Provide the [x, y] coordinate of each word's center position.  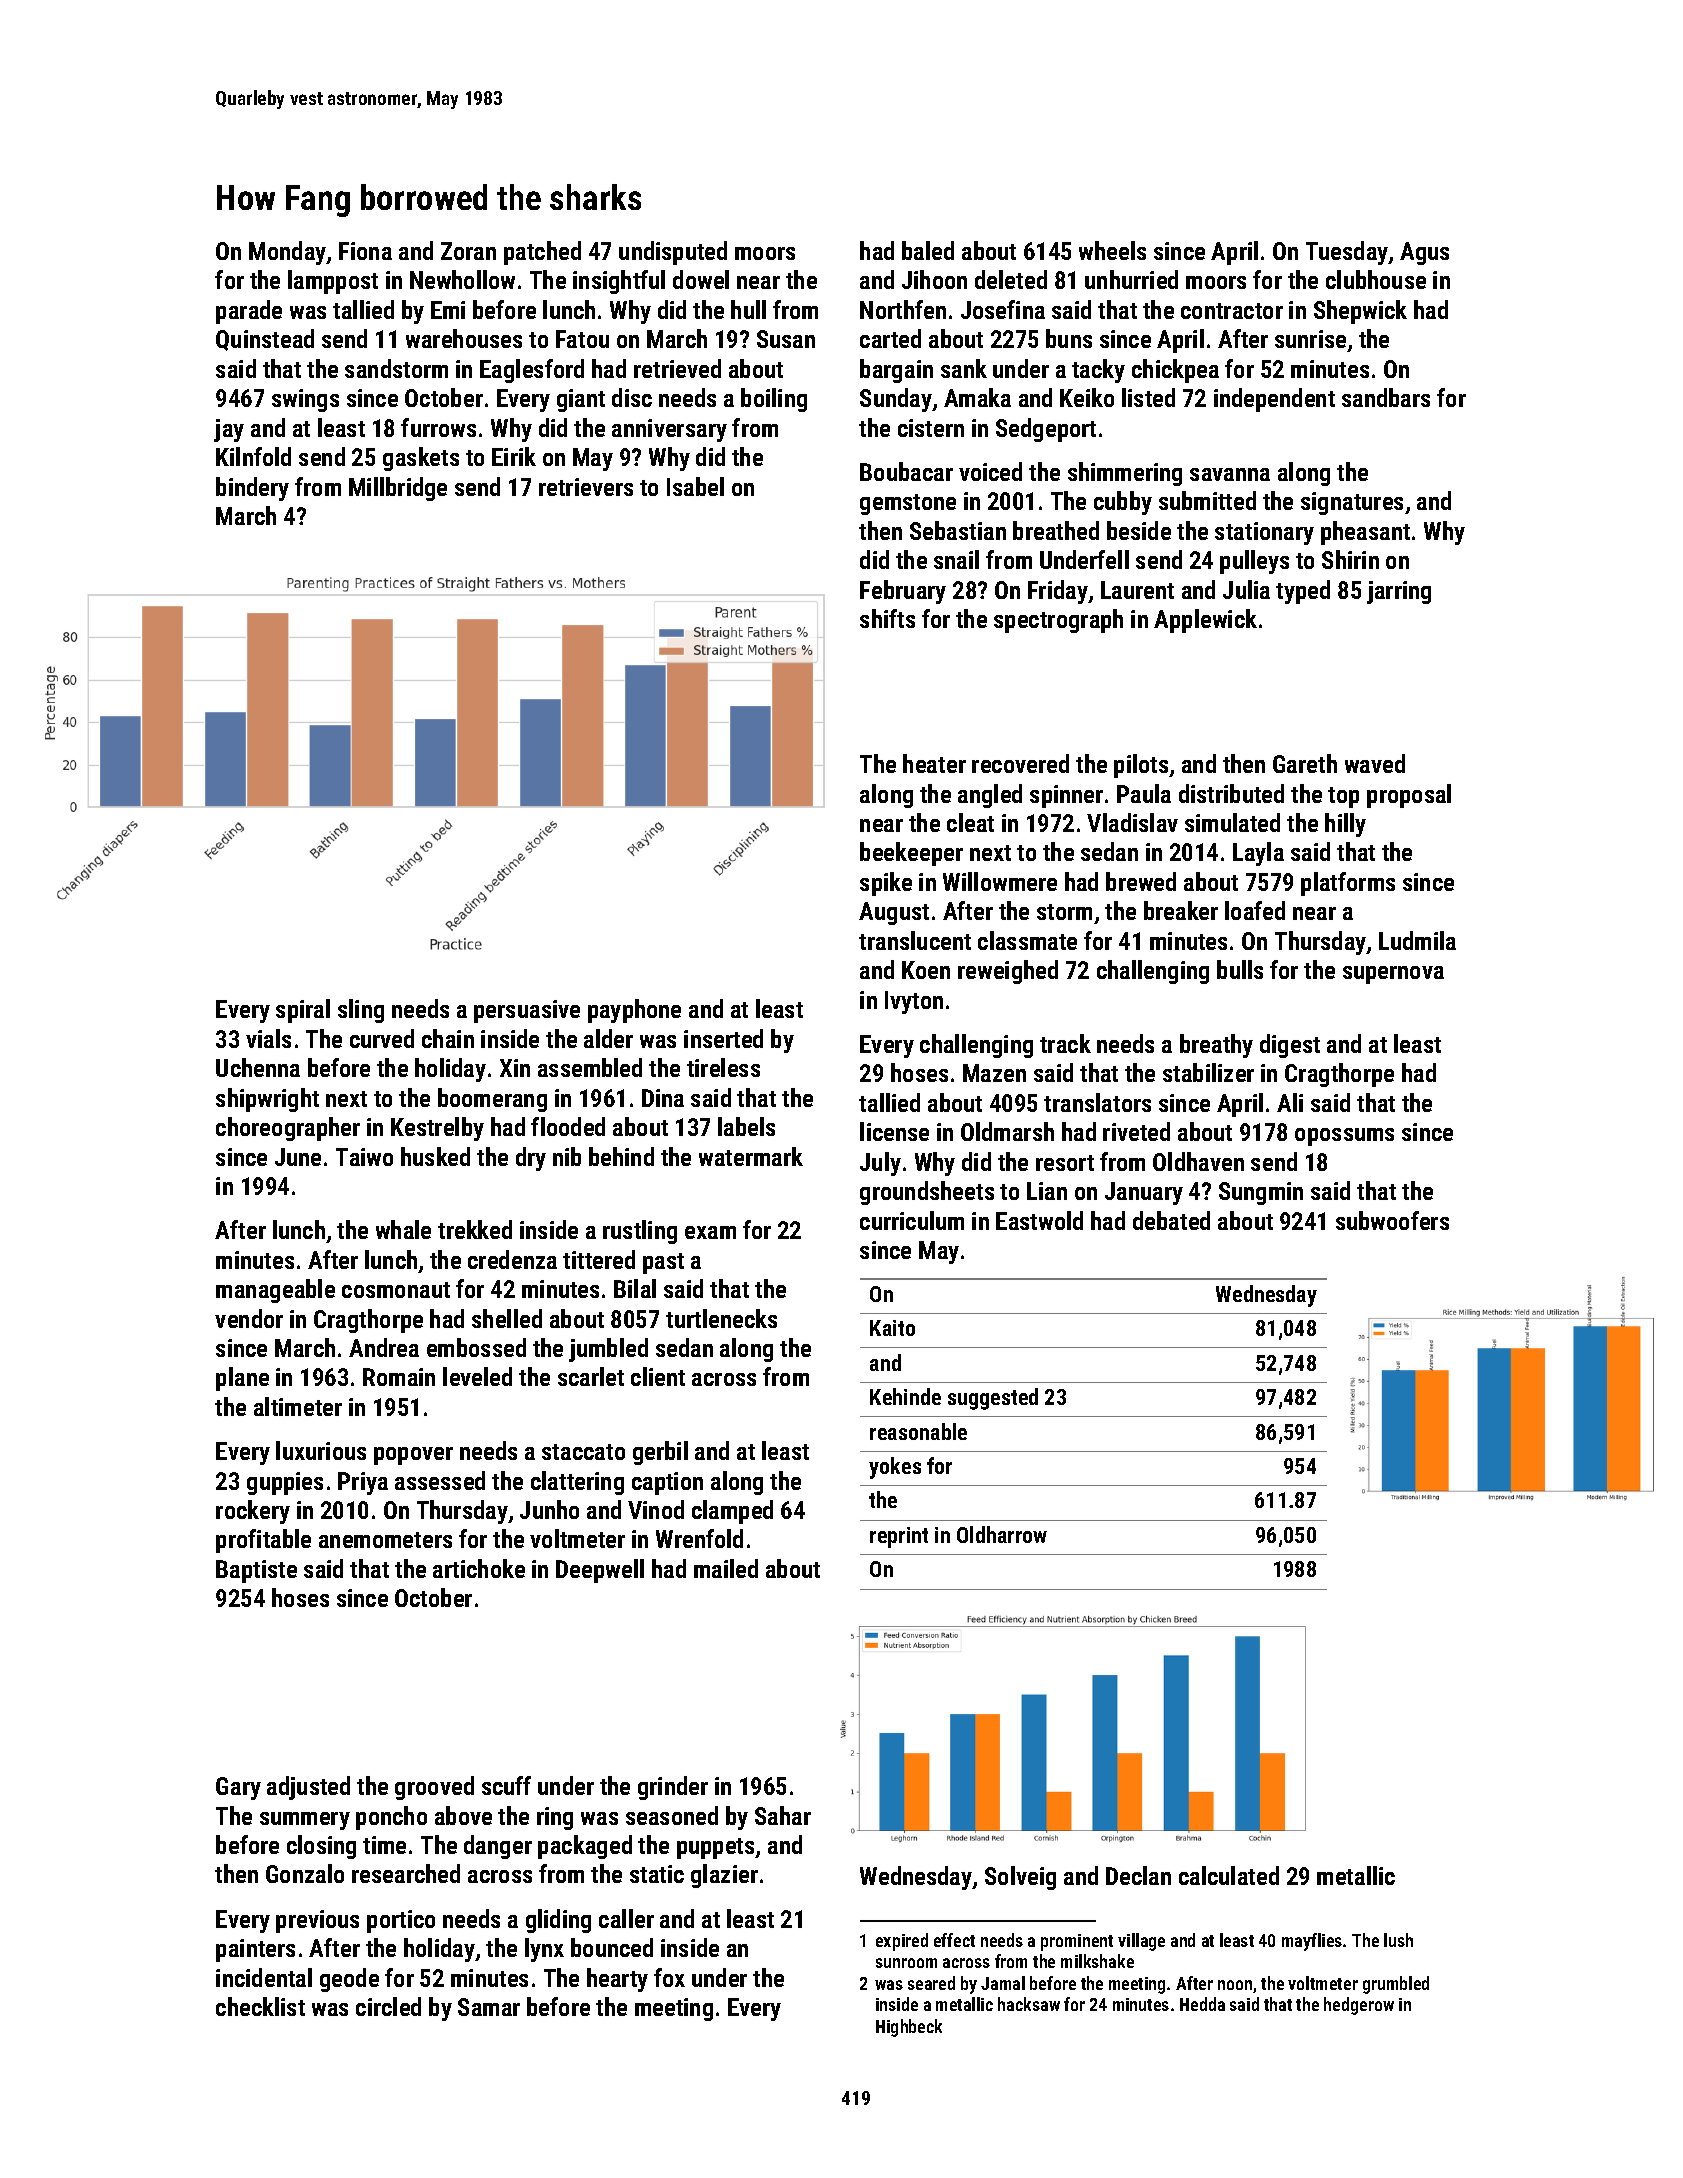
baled [928, 250]
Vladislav [1132, 822]
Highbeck [909, 2028]
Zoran [468, 251]
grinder [673, 1788]
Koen [926, 970]
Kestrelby [437, 1129]
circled [388, 2006]
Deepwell [600, 1571]
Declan [1138, 1875]
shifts [887, 618]
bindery [252, 489]
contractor [1232, 311]
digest [1290, 1046]
